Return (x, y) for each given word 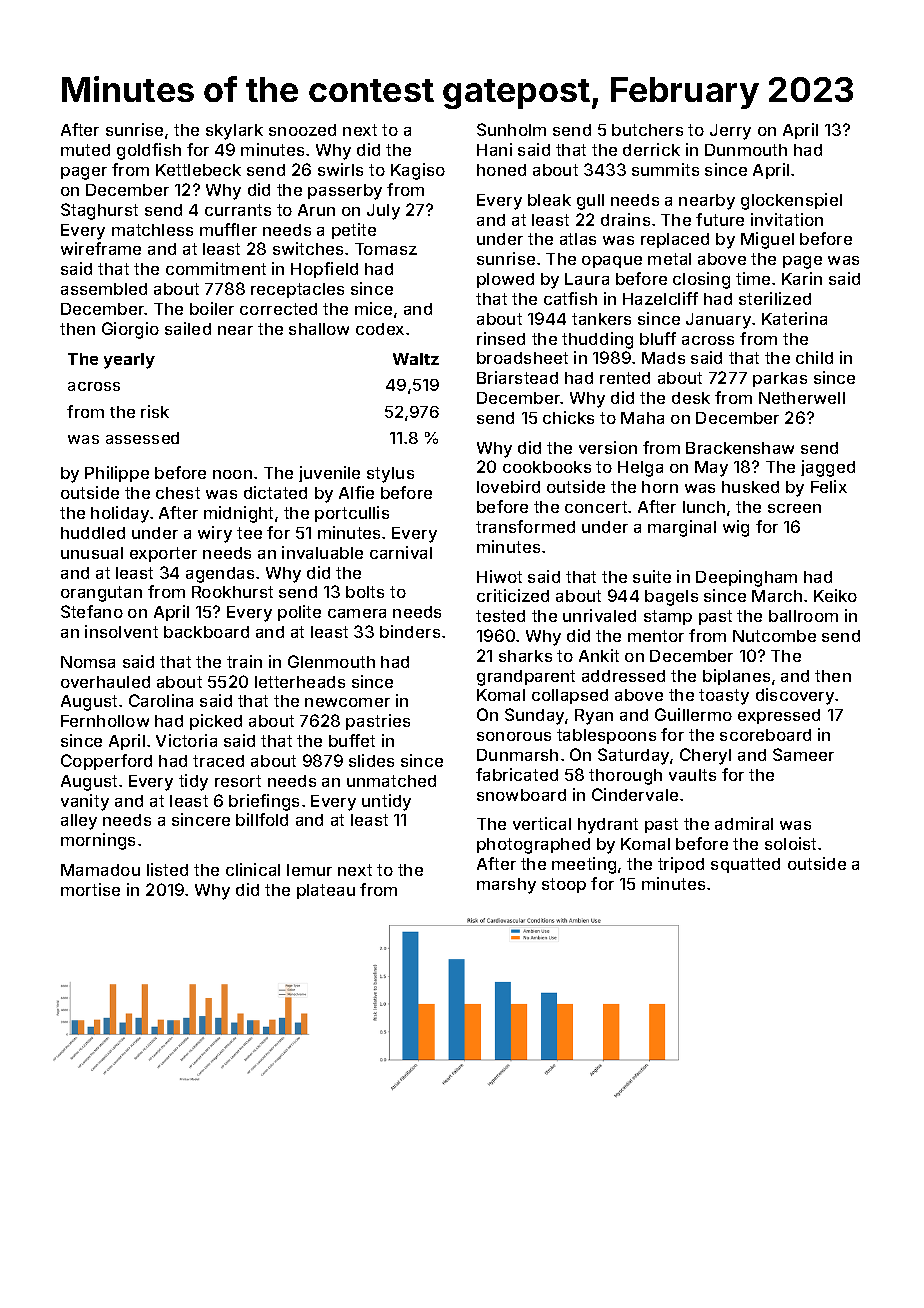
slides (371, 760)
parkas (780, 379)
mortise (90, 889)
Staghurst (99, 211)
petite (354, 231)
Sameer (803, 754)
